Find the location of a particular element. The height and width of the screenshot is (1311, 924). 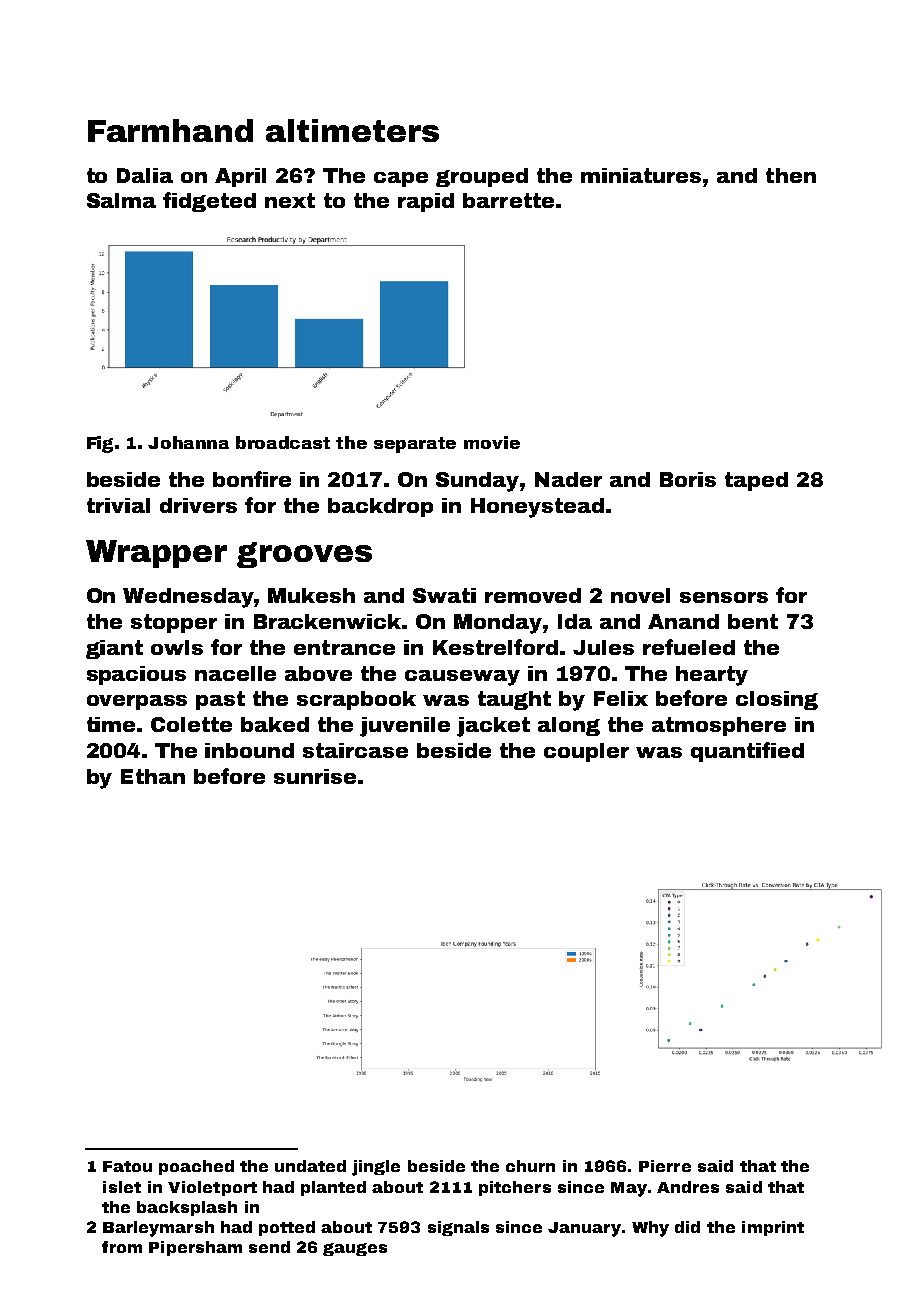

then is located at coordinates (791, 175).
